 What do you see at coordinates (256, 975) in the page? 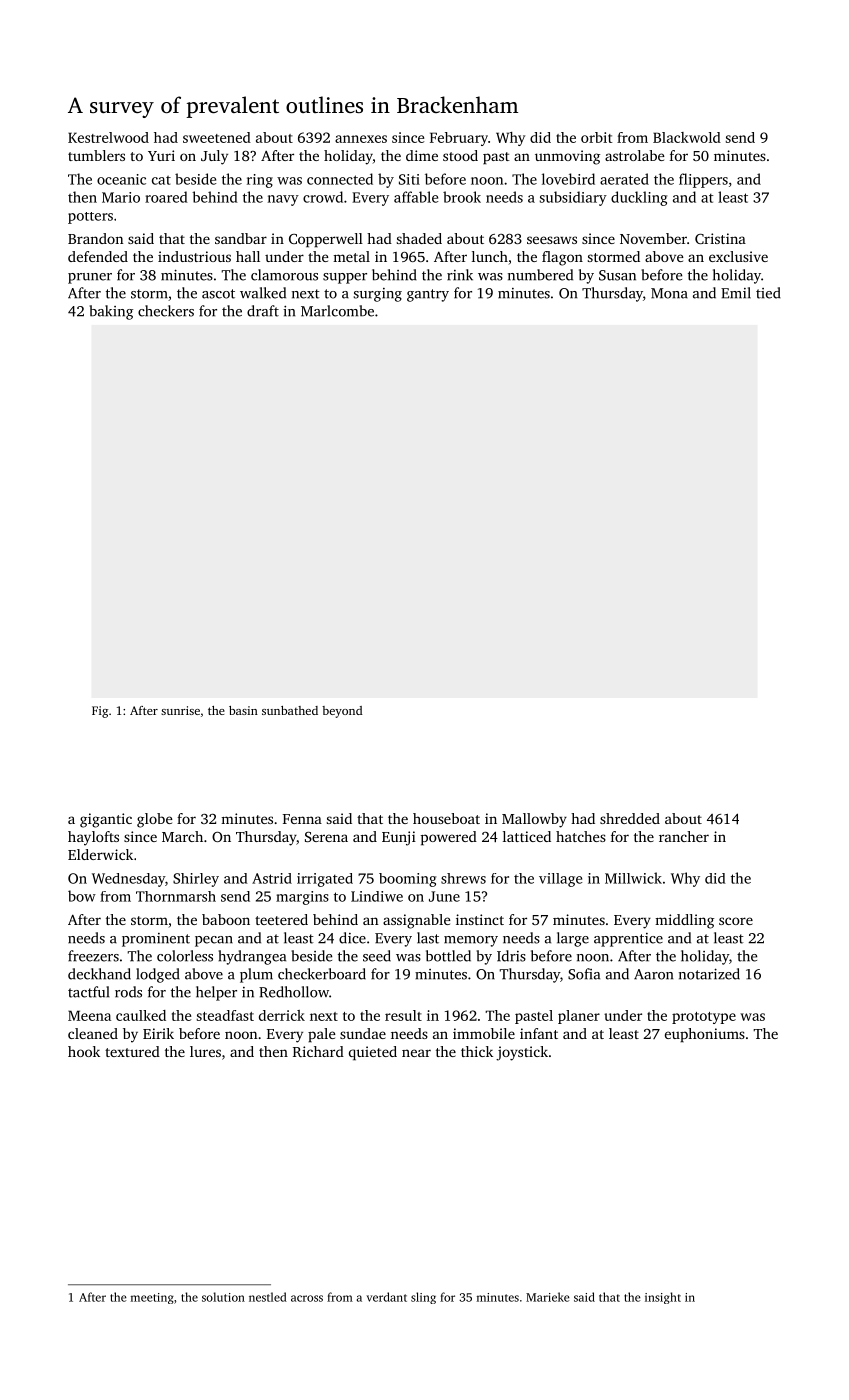
I see `plum` at bounding box center [256, 975].
